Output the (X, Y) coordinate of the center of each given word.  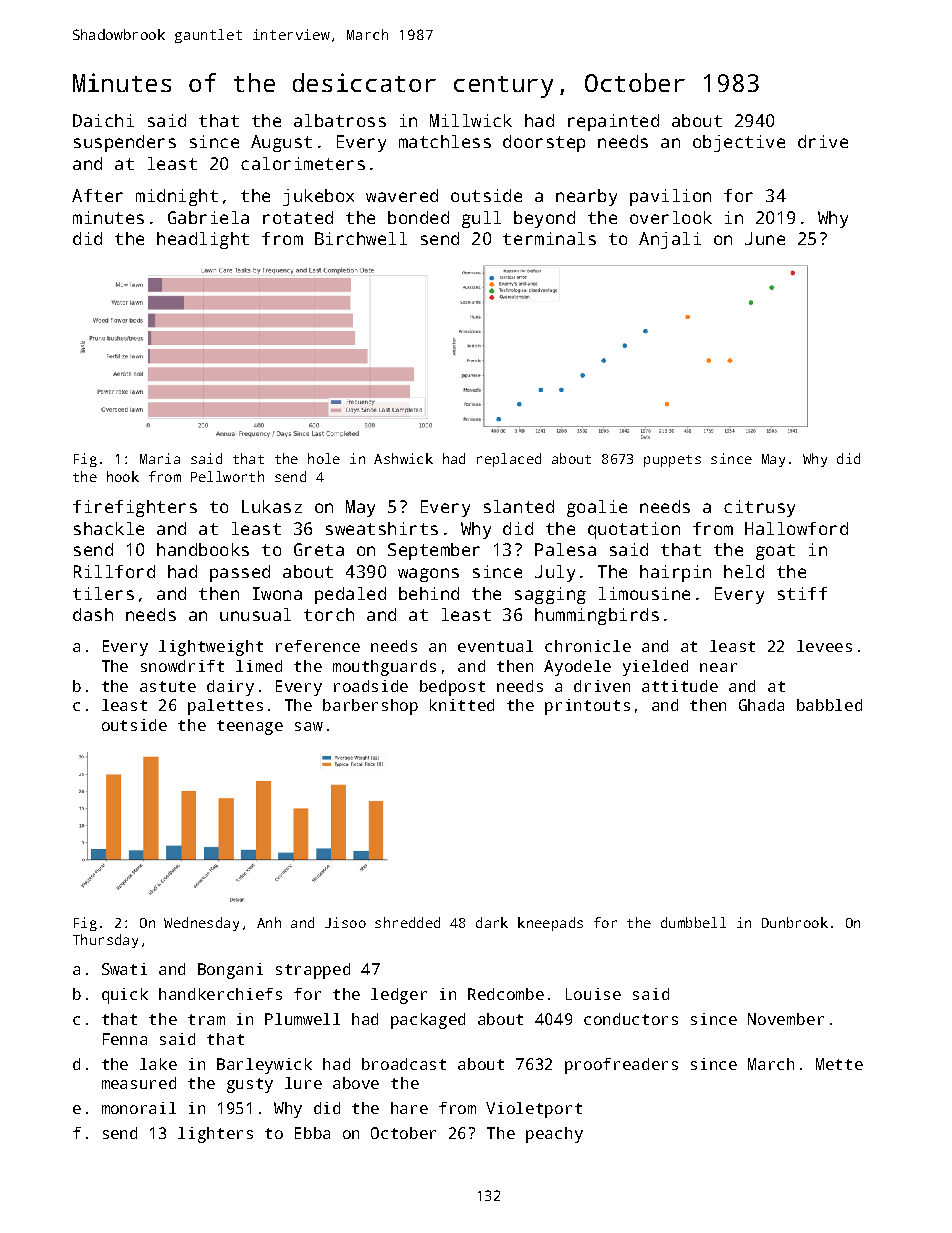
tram (206, 1019)
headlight (203, 240)
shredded (407, 922)
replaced (509, 460)
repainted (613, 122)
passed (240, 573)
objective (739, 143)
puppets (672, 461)
